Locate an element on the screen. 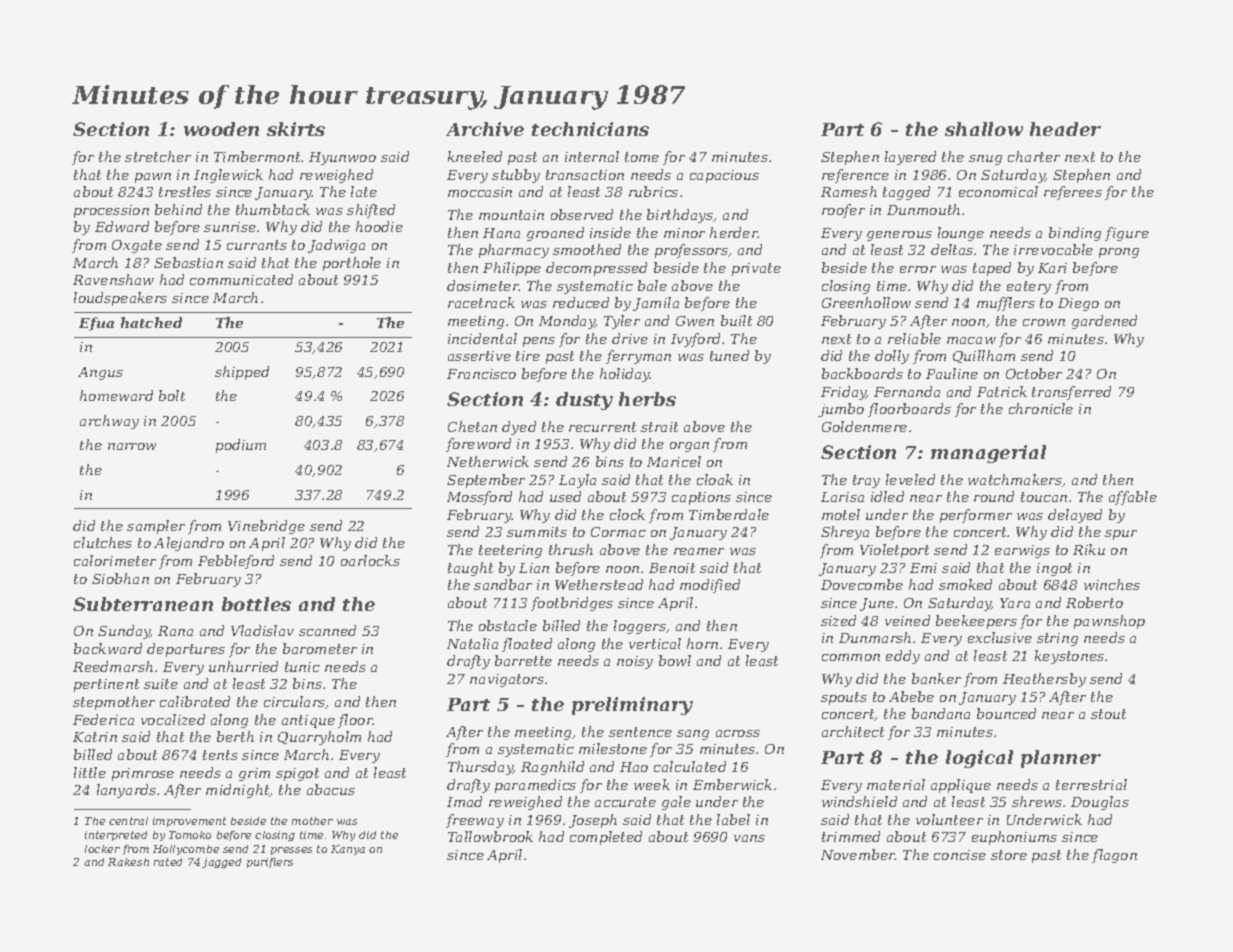 This screenshot has width=1233, height=952. tuned is located at coordinates (729, 355).
